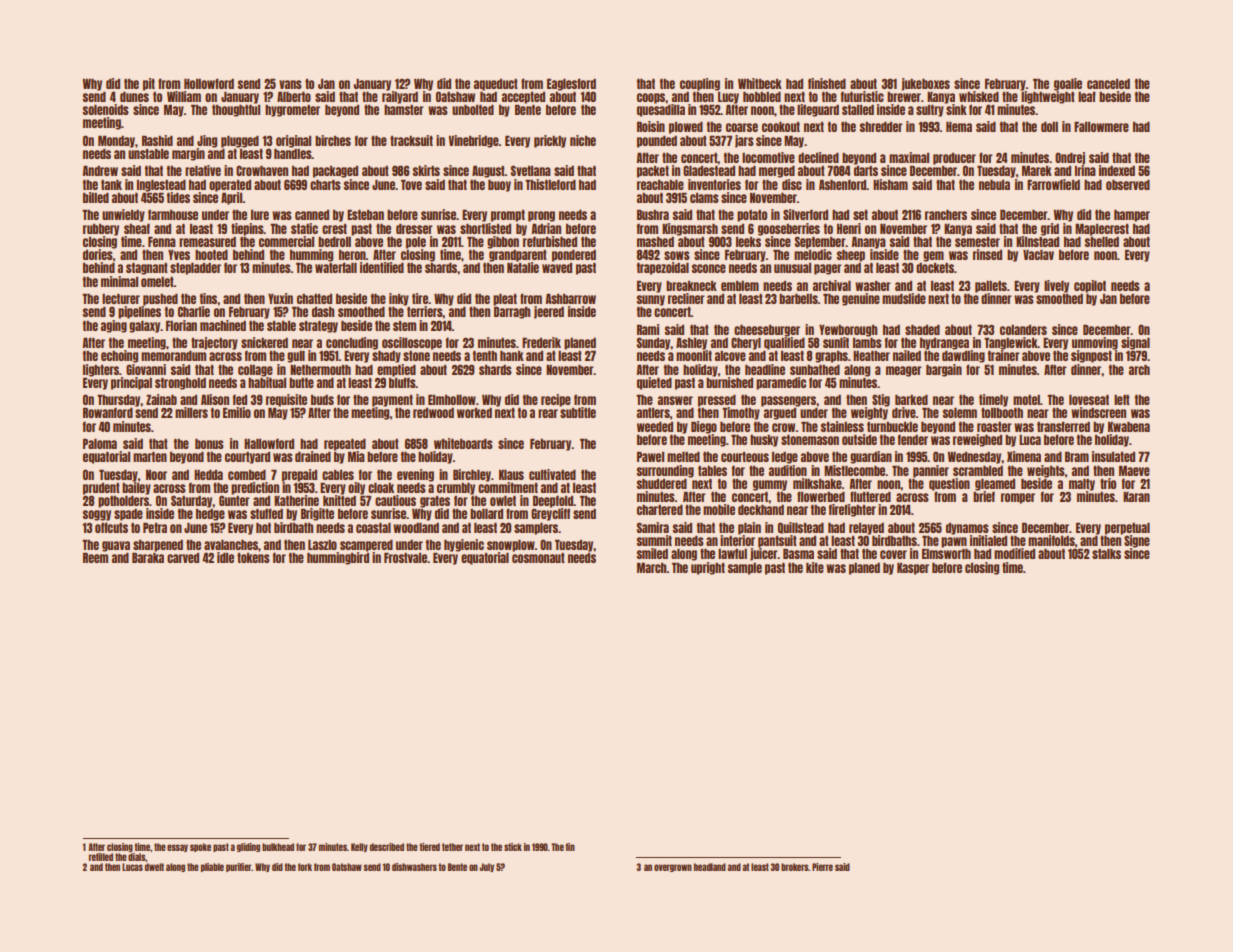 The height and width of the screenshot is (952, 1233). What do you see at coordinates (209, 444) in the screenshot?
I see `bonus` at bounding box center [209, 444].
